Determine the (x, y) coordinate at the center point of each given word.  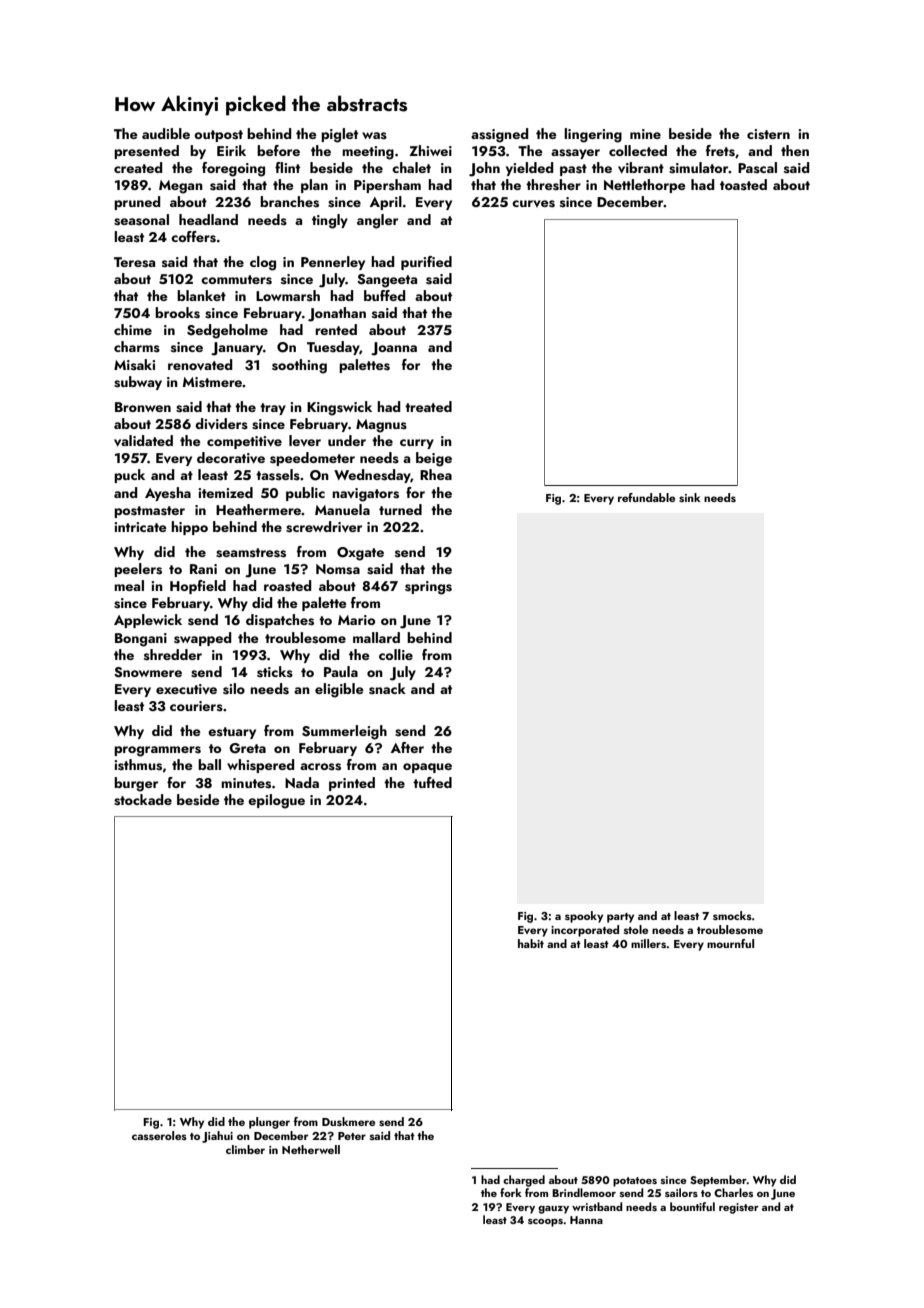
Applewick (148, 621)
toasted (743, 185)
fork (511, 1192)
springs (428, 588)
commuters (236, 280)
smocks (732, 915)
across (320, 767)
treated (428, 406)
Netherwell (311, 1149)
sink (690, 497)
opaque (427, 768)
